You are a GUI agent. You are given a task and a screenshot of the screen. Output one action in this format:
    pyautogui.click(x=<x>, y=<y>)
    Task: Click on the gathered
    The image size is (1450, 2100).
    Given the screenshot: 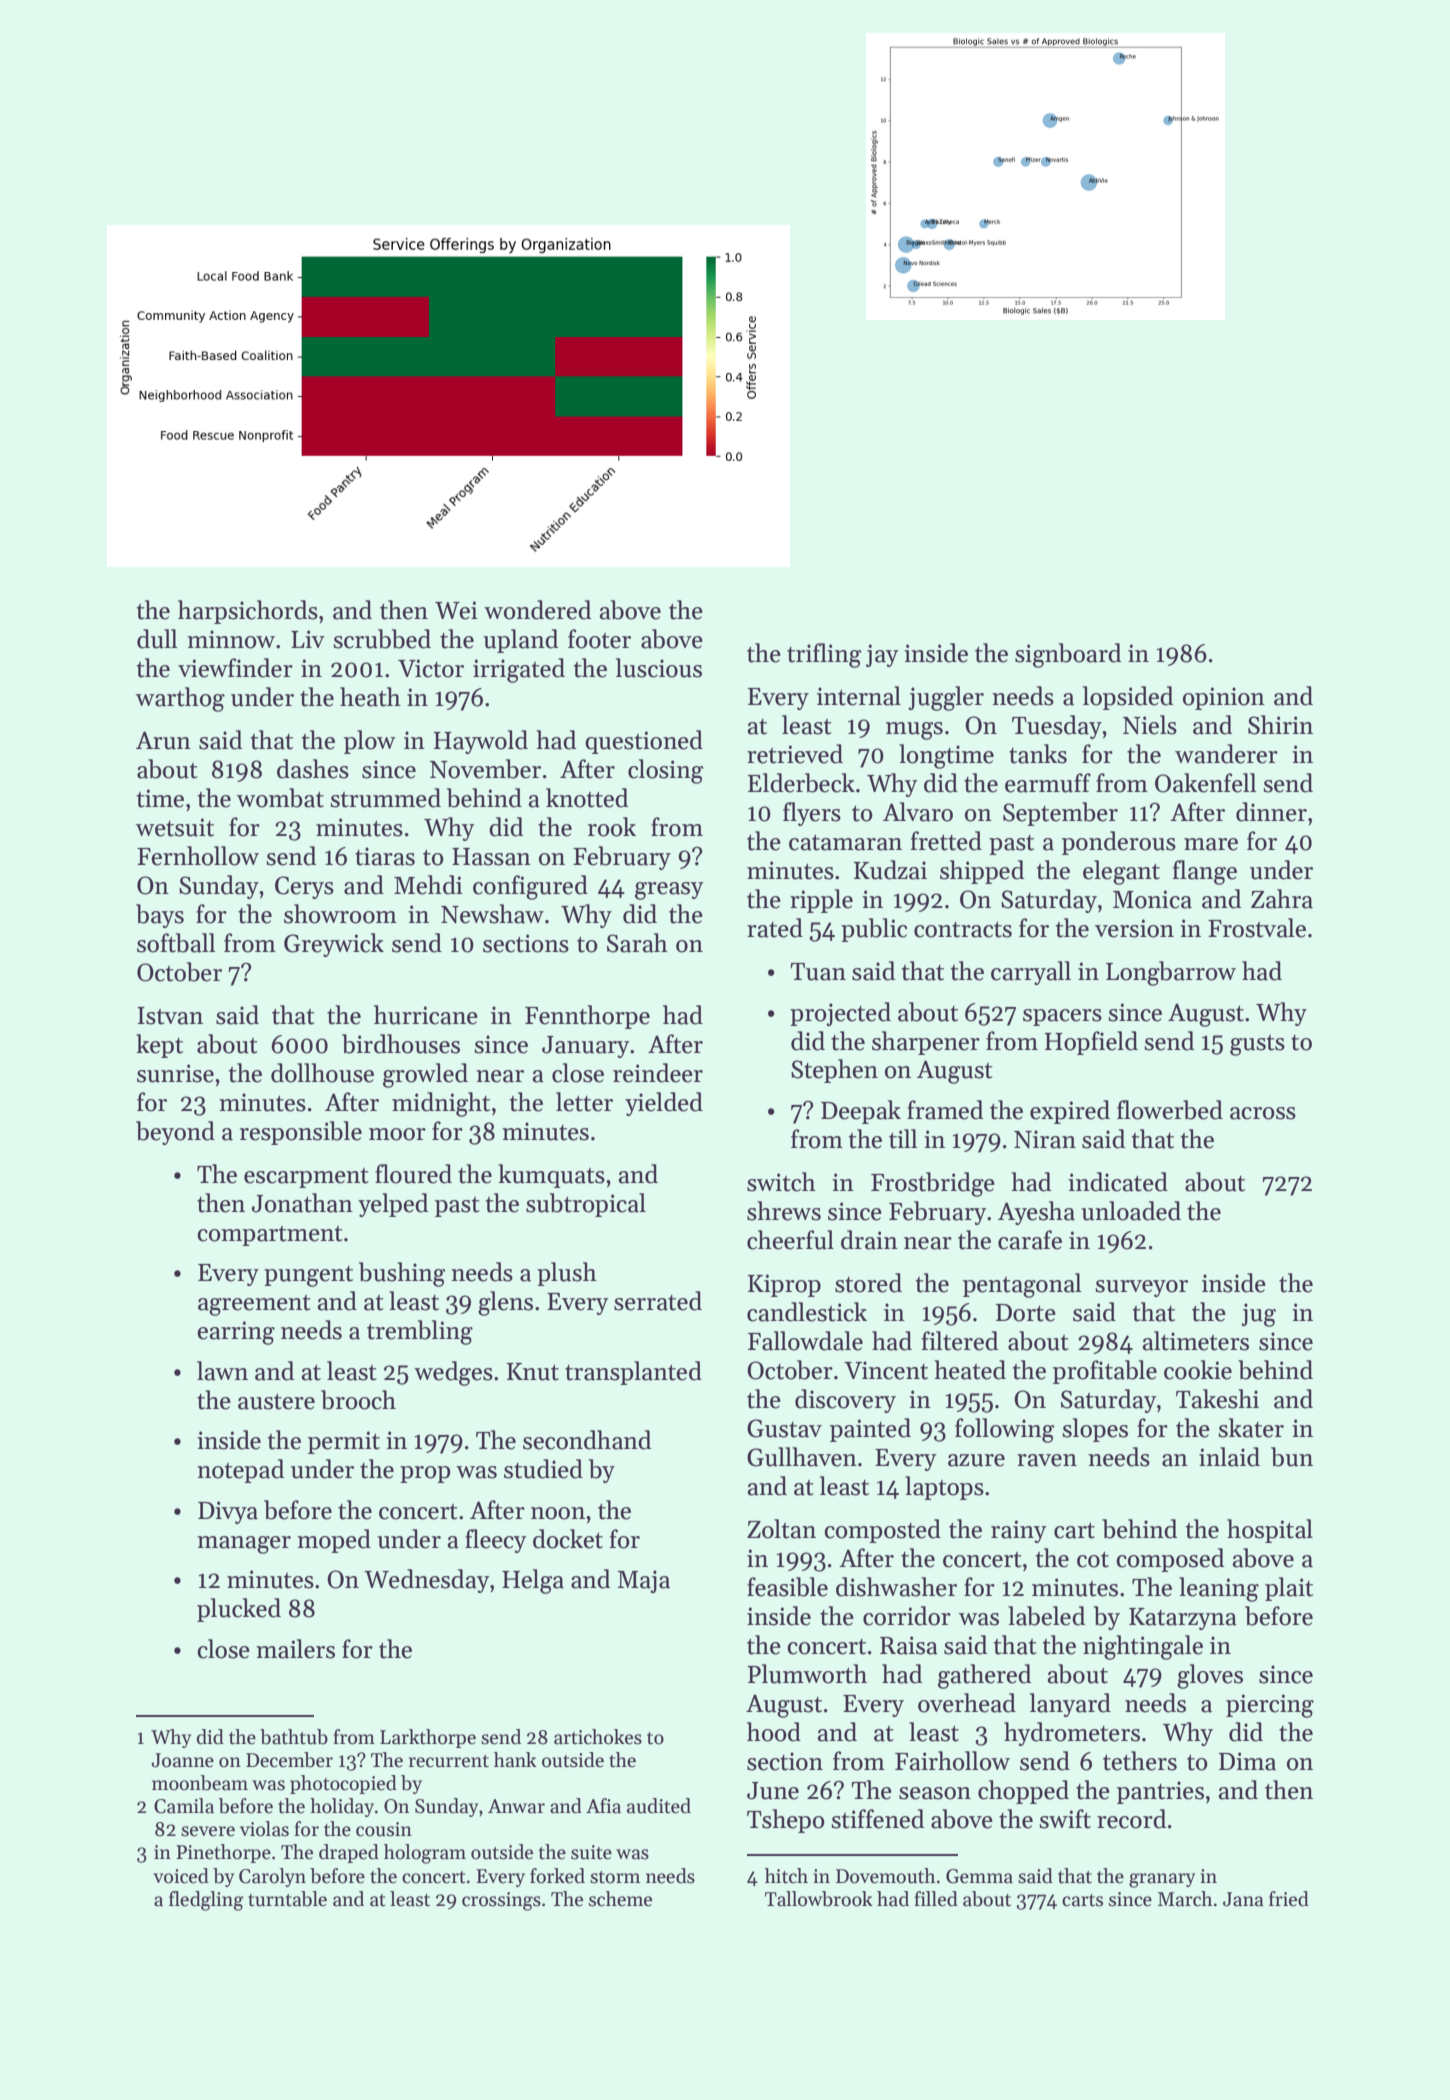 What is the action you would take?
    pyautogui.click(x=984, y=1676)
